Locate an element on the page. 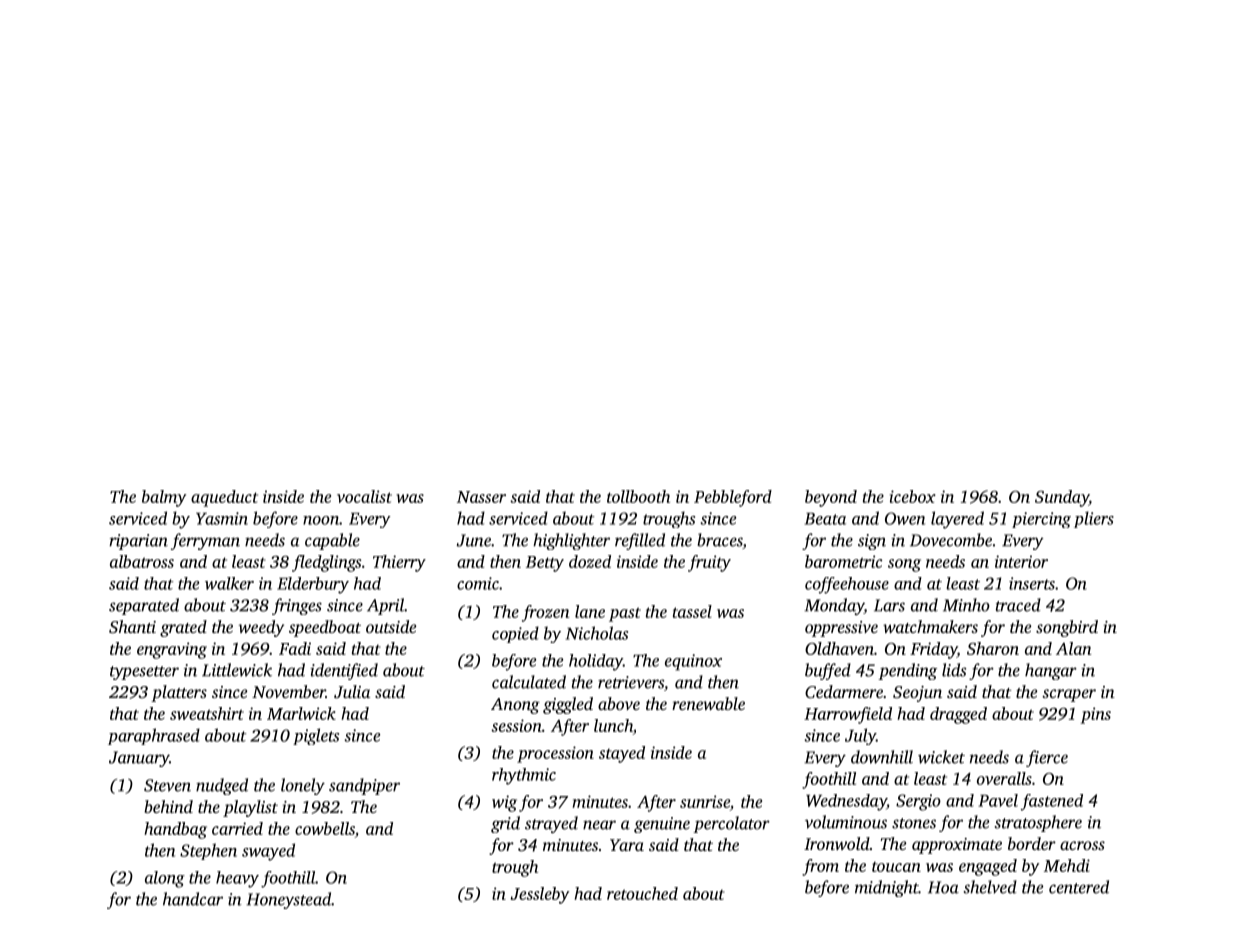  from is located at coordinates (820, 867).
